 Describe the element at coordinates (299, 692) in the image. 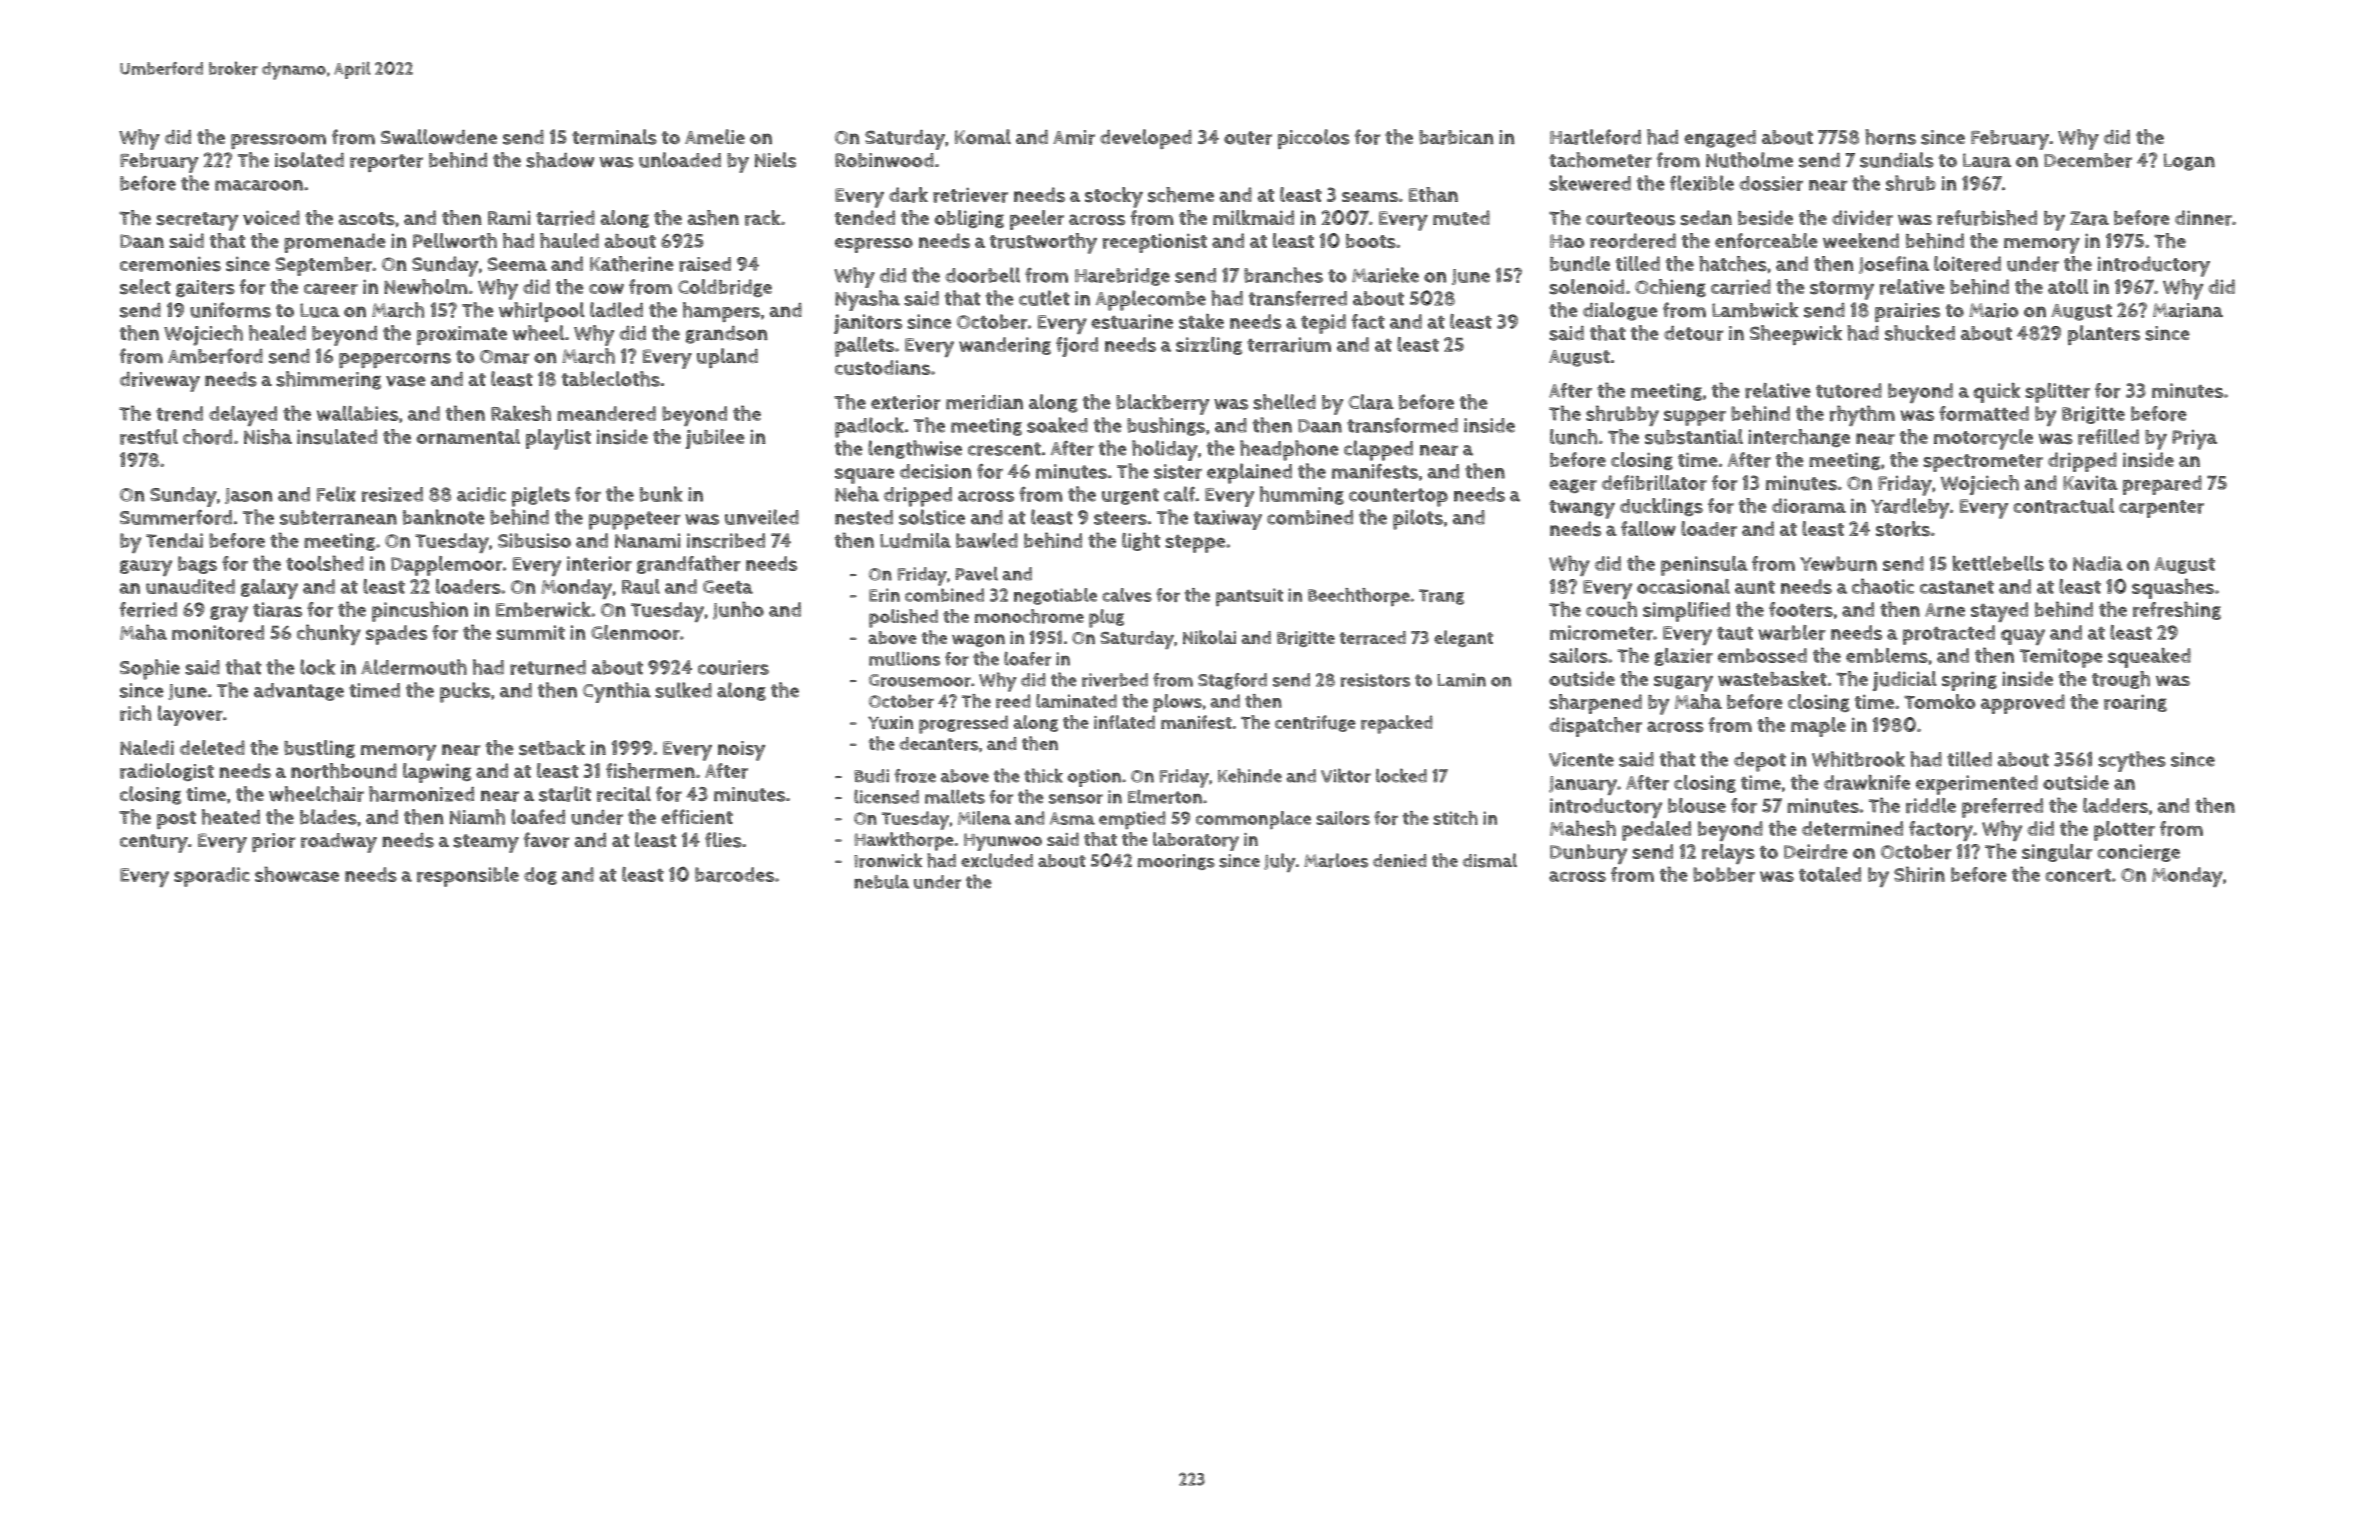

I see `advantage` at that location.
